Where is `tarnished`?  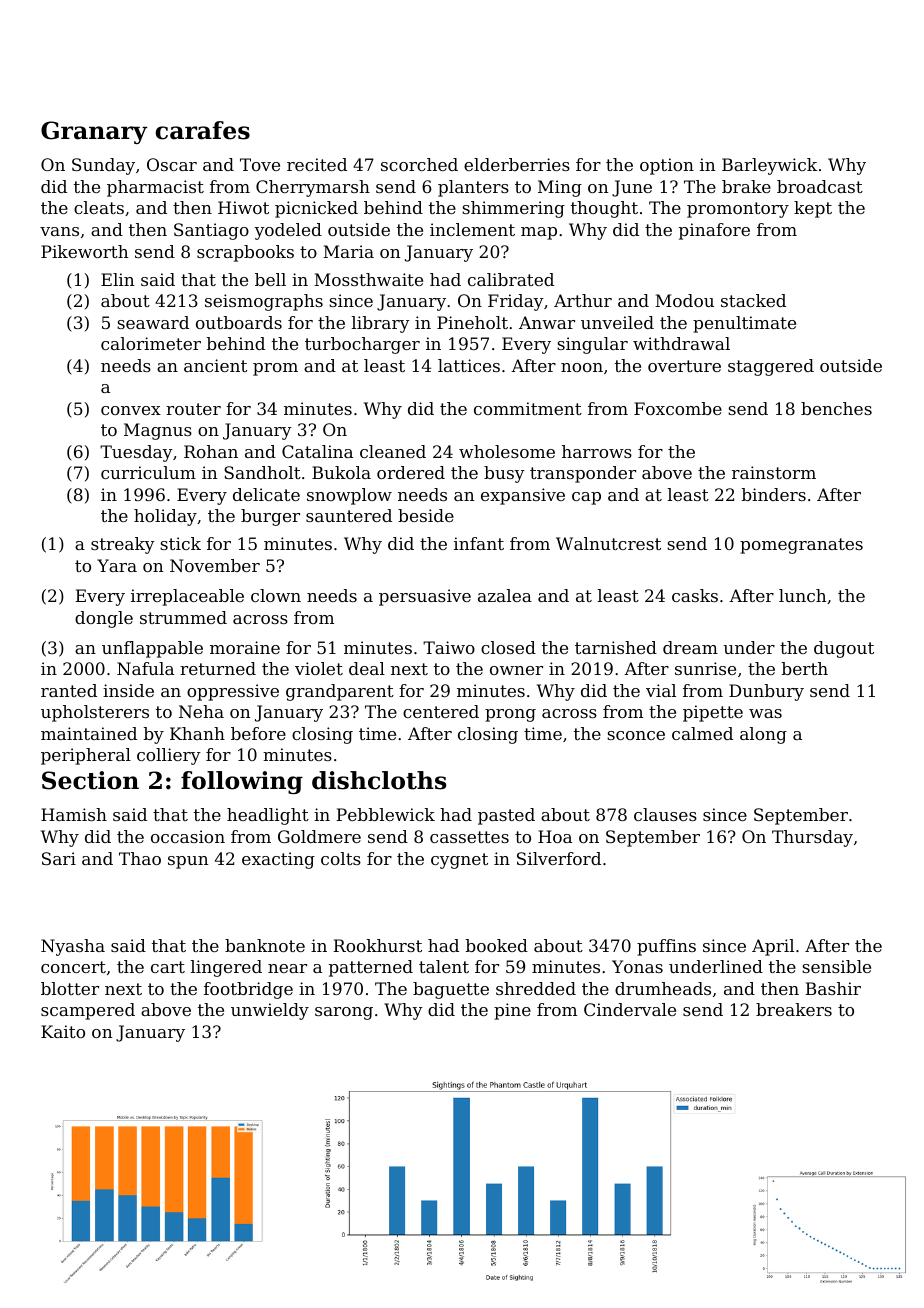 tarnished is located at coordinates (616, 647).
